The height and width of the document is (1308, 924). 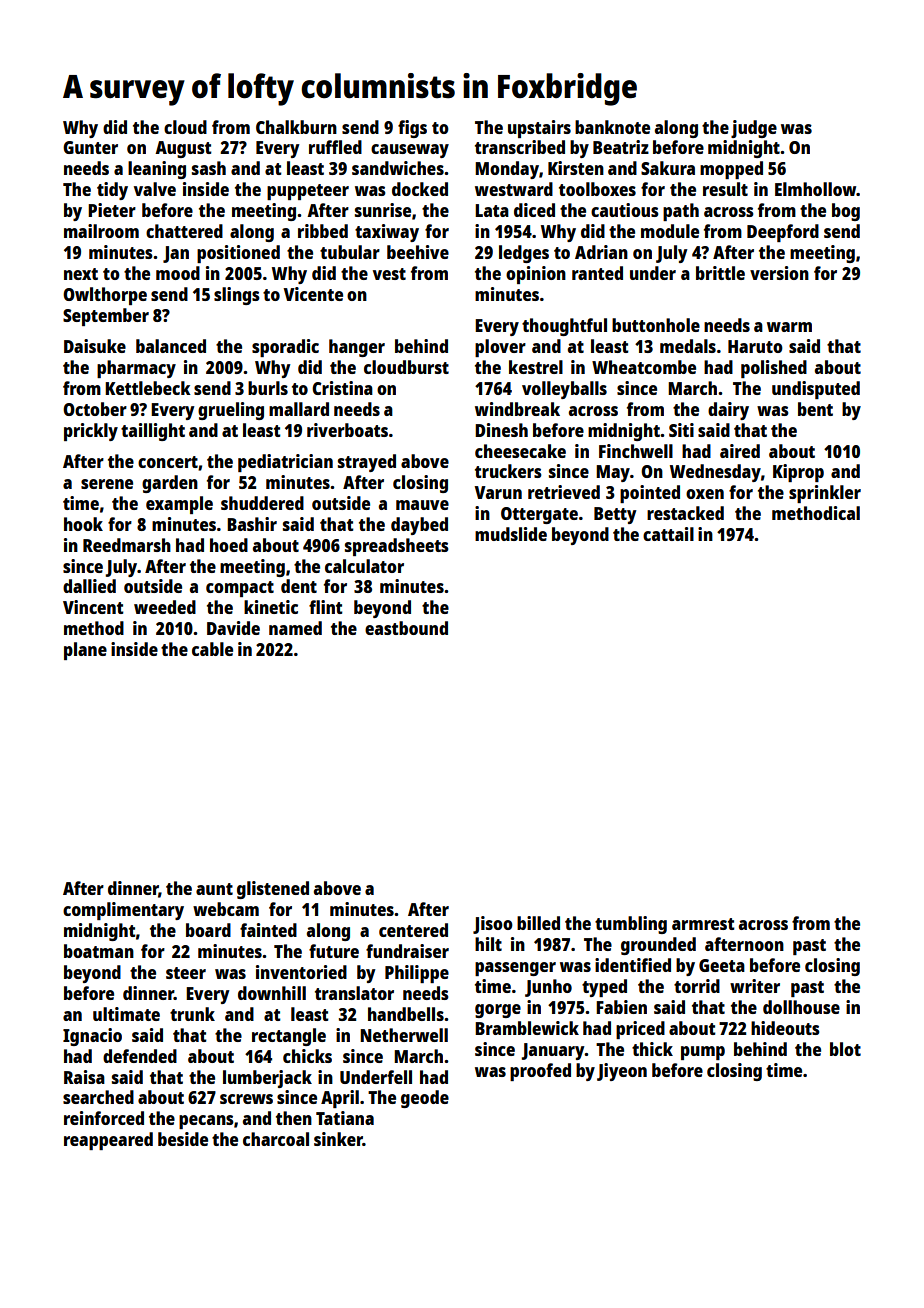 What do you see at coordinates (183, 1139) in the document?
I see `beside` at bounding box center [183, 1139].
